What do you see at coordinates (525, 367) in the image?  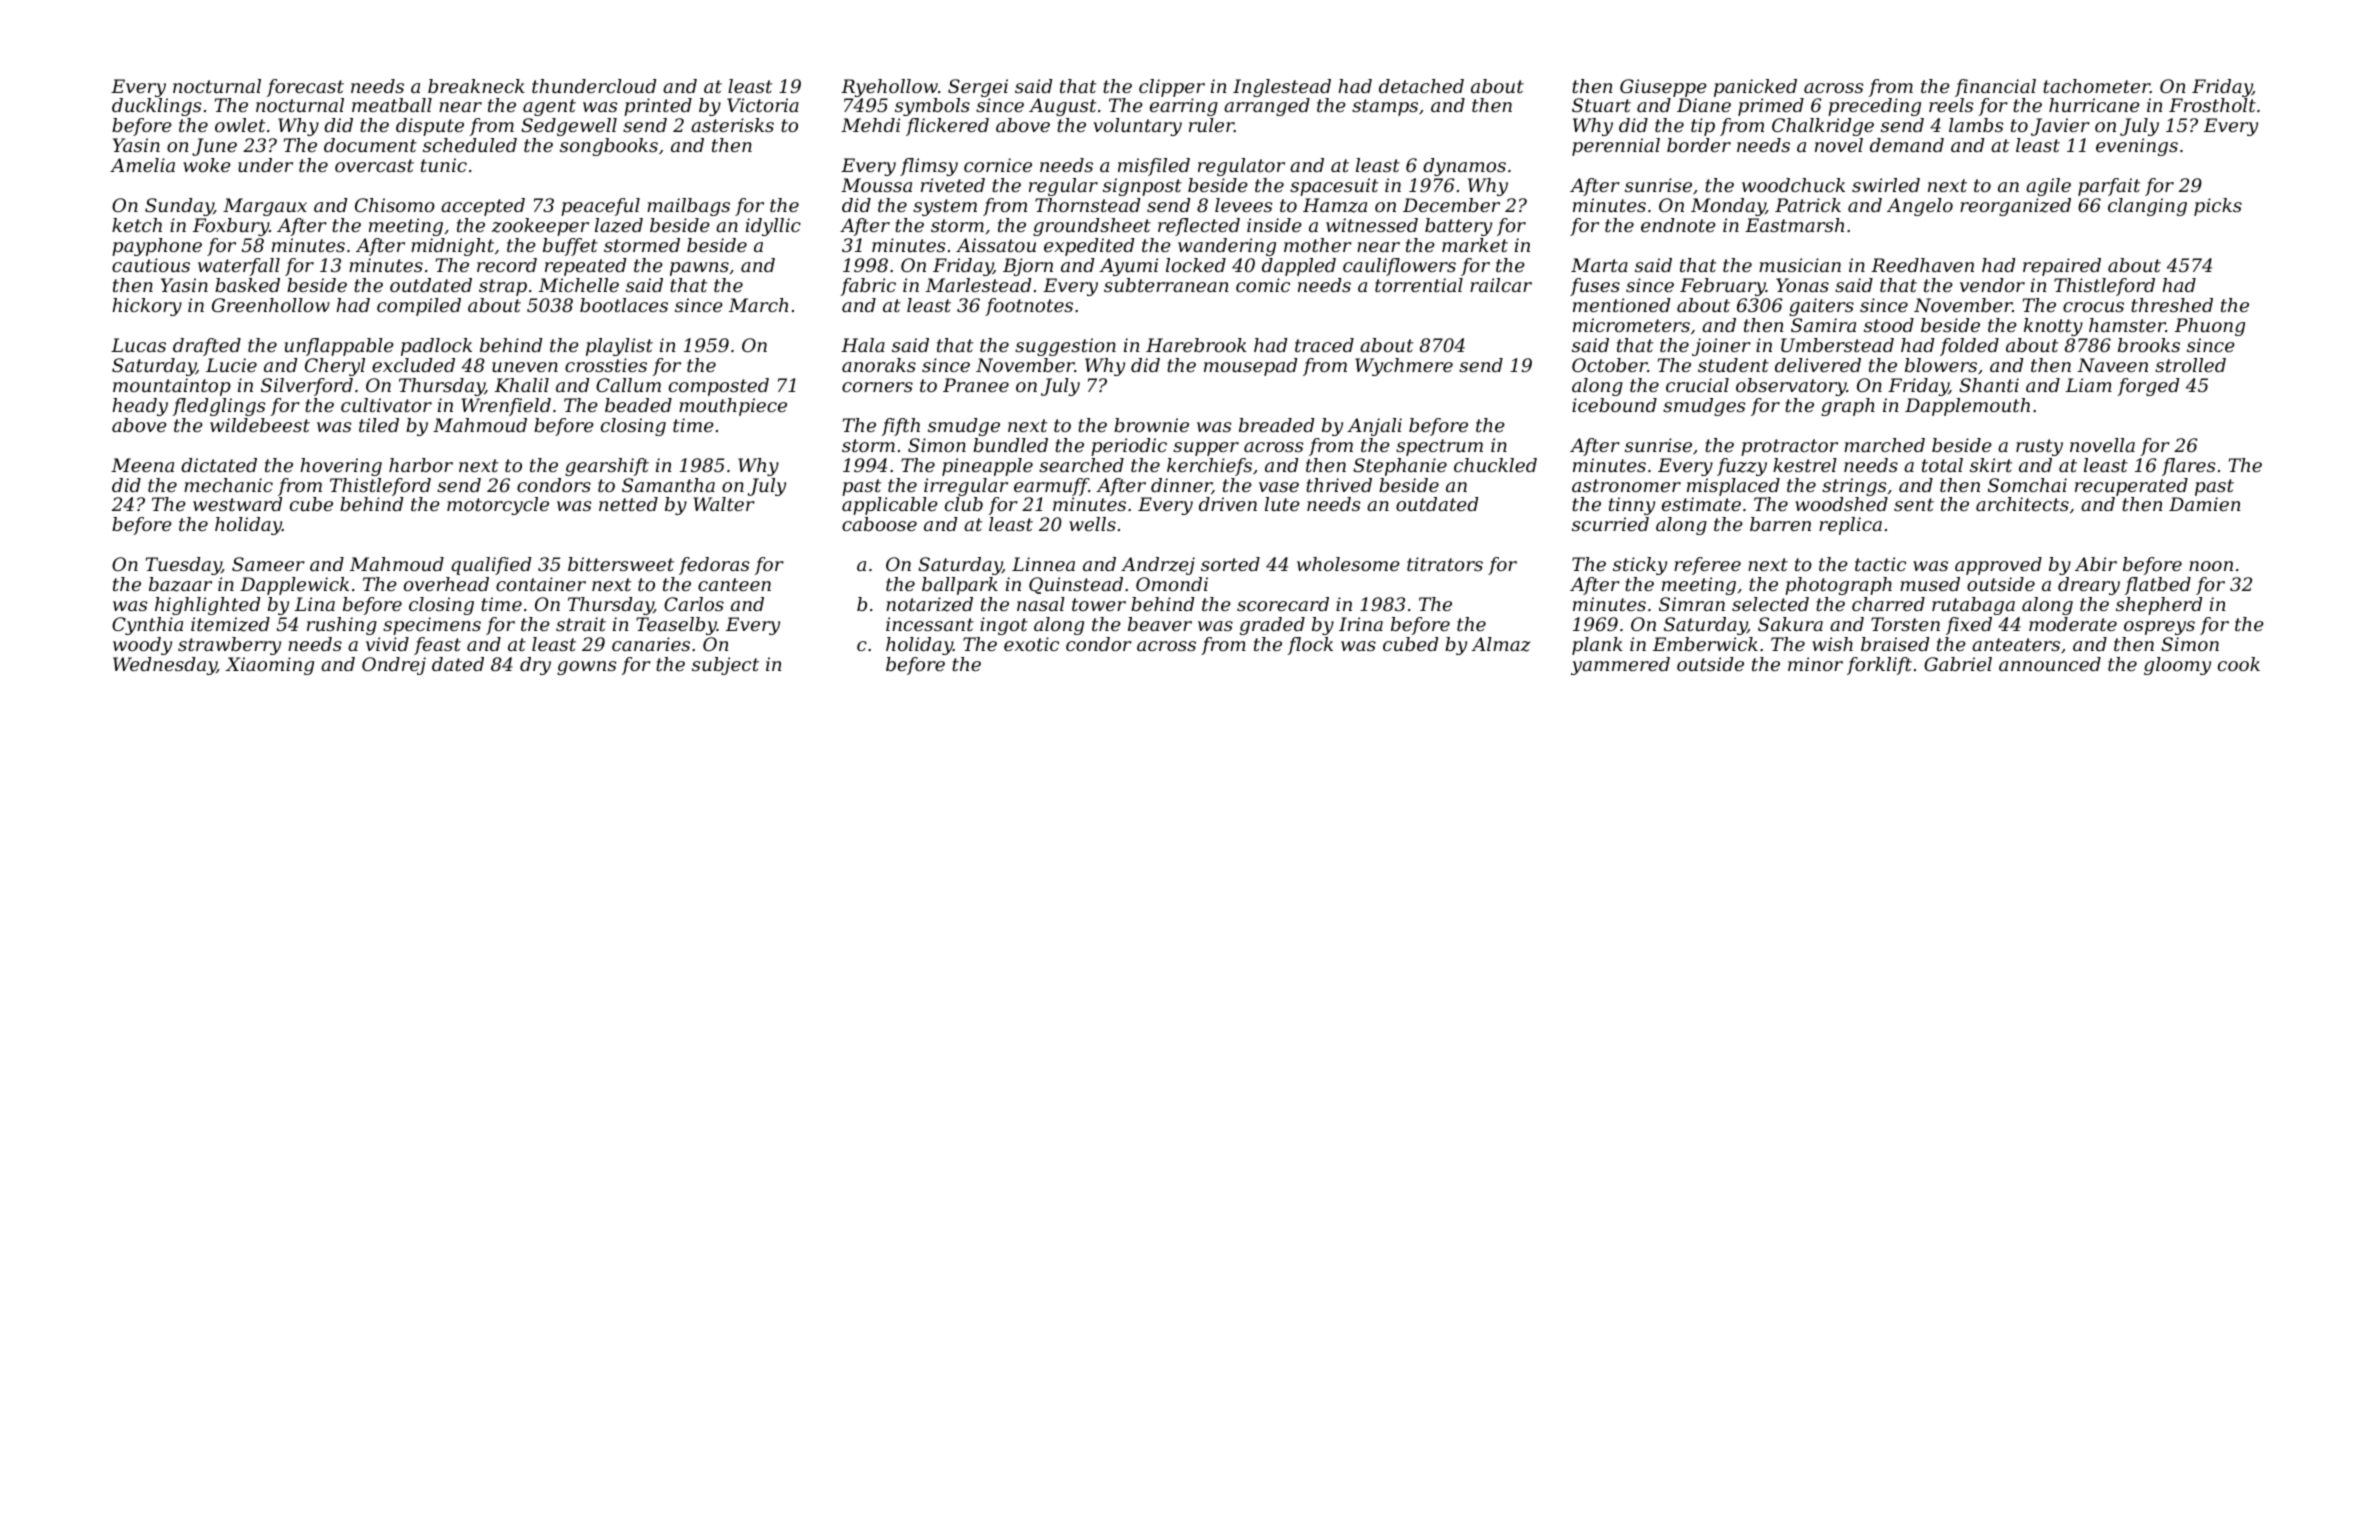 I see `uneven` at bounding box center [525, 367].
